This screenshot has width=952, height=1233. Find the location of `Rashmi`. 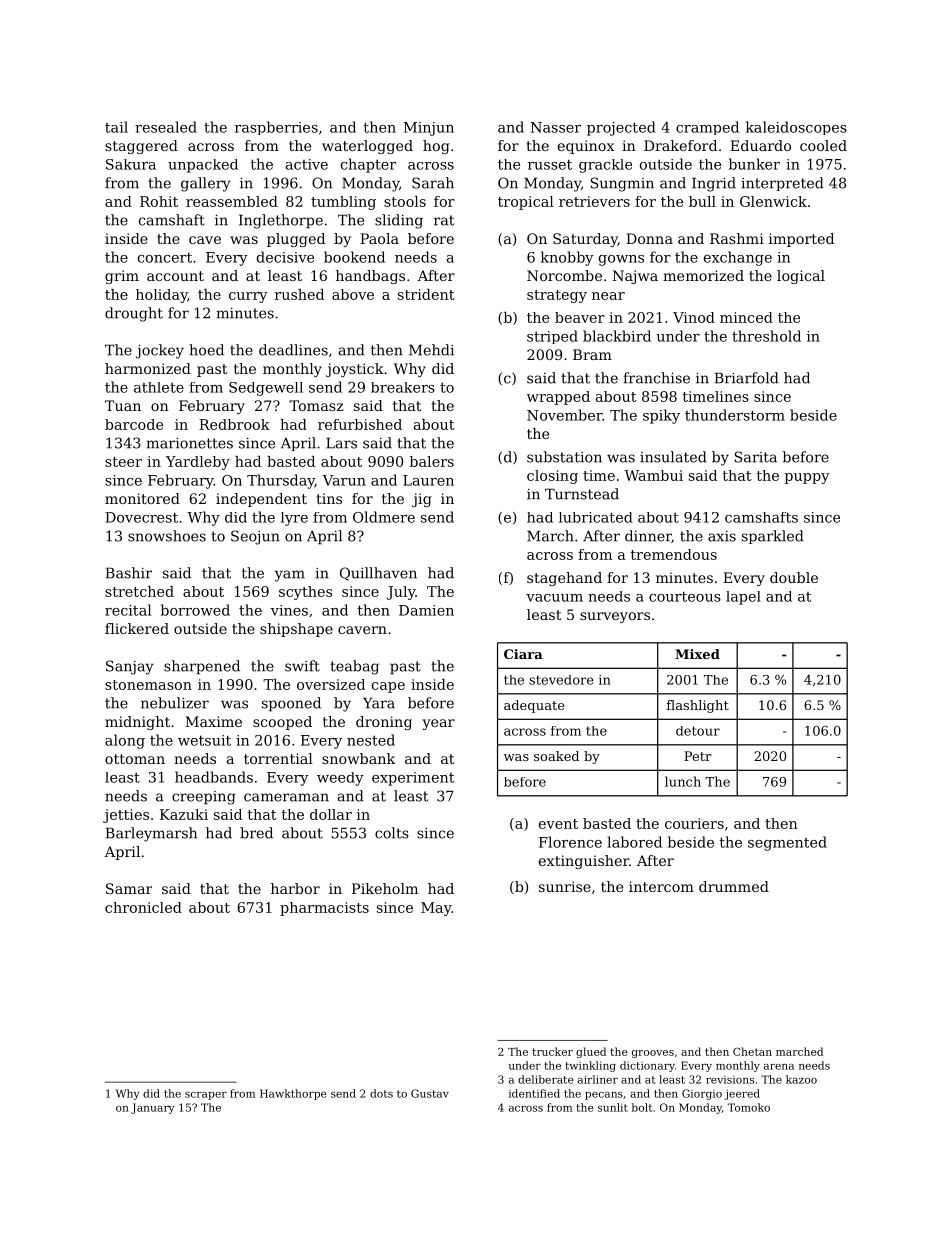

Rashmi is located at coordinates (737, 238).
